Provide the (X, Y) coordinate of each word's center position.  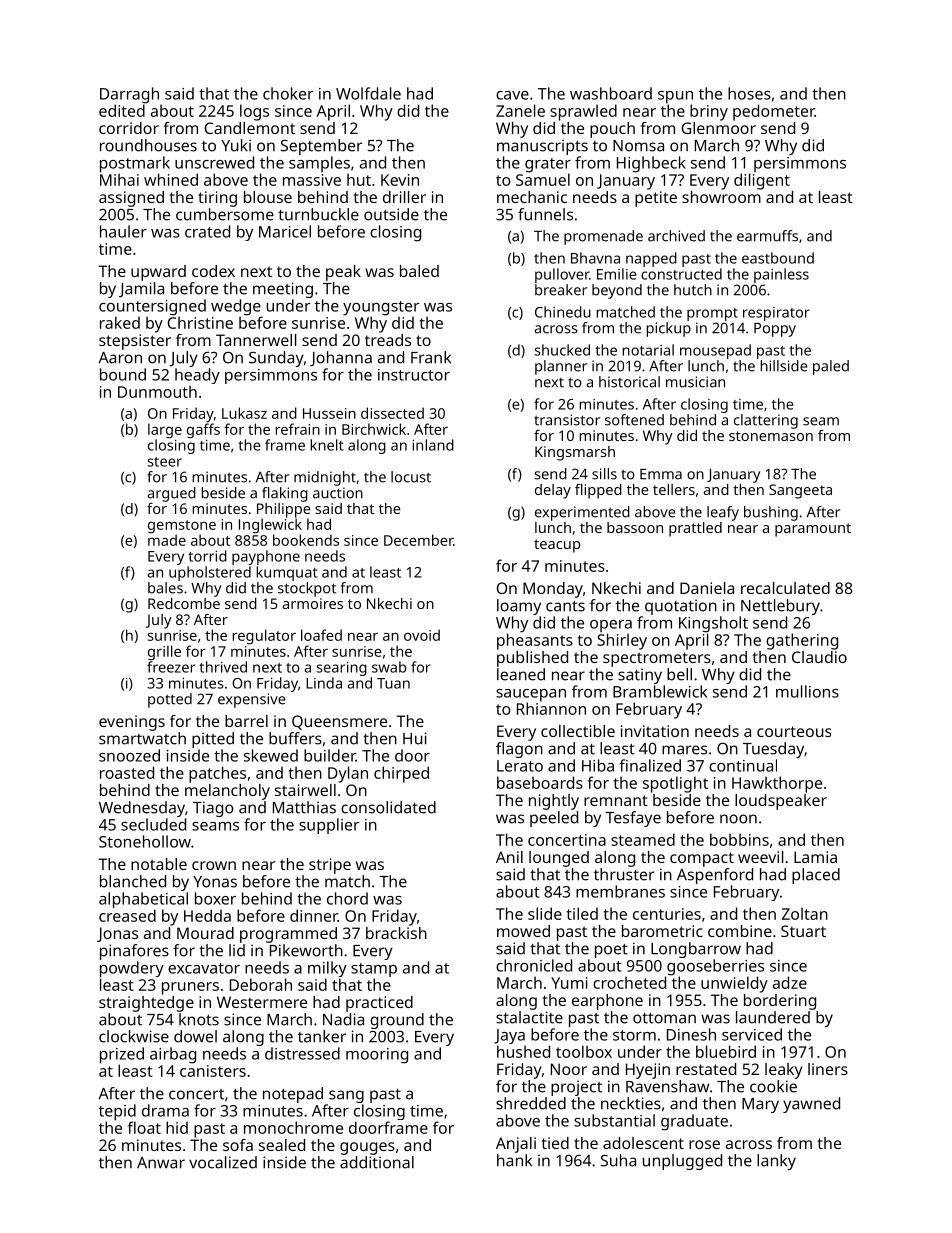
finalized (650, 765)
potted (170, 700)
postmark (135, 164)
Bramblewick (660, 691)
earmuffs (767, 236)
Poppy (775, 330)
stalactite (529, 1017)
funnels (545, 214)
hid (177, 1127)
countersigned (152, 307)
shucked (562, 350)
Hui (415, 738)
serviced (752, 1034)
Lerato (520, 766)
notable (159, 864)
